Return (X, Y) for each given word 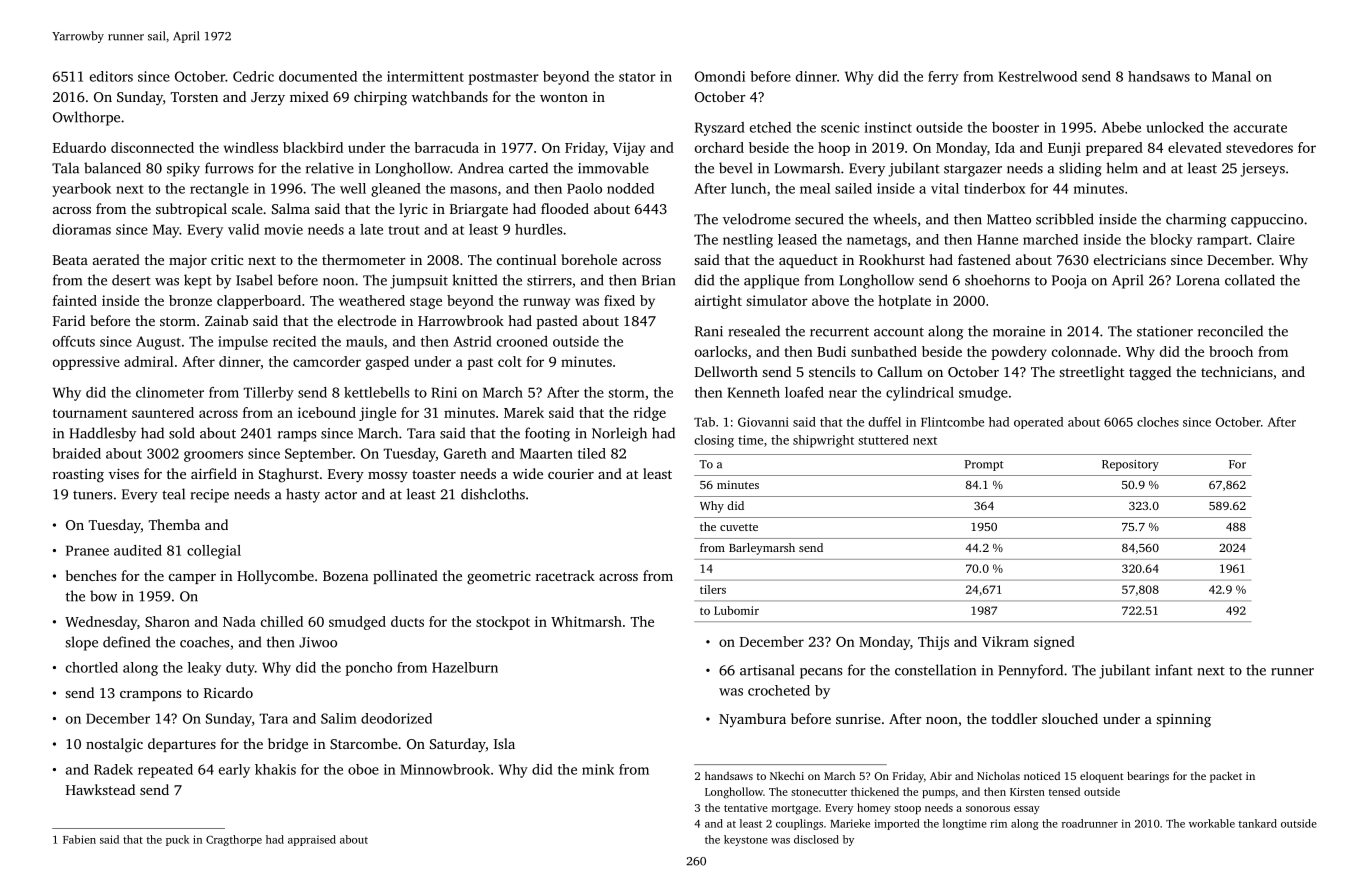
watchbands (450, 96)
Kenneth (753, 392)
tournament (90, 413)
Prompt (984, 465)
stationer (1165, 331)
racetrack (565, 575)
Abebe (1121, 127)
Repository (1130, 465)
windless (251, 147)
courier (571, 474)
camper (192, 579)
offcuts (74, 341)
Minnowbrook (445, 769)
